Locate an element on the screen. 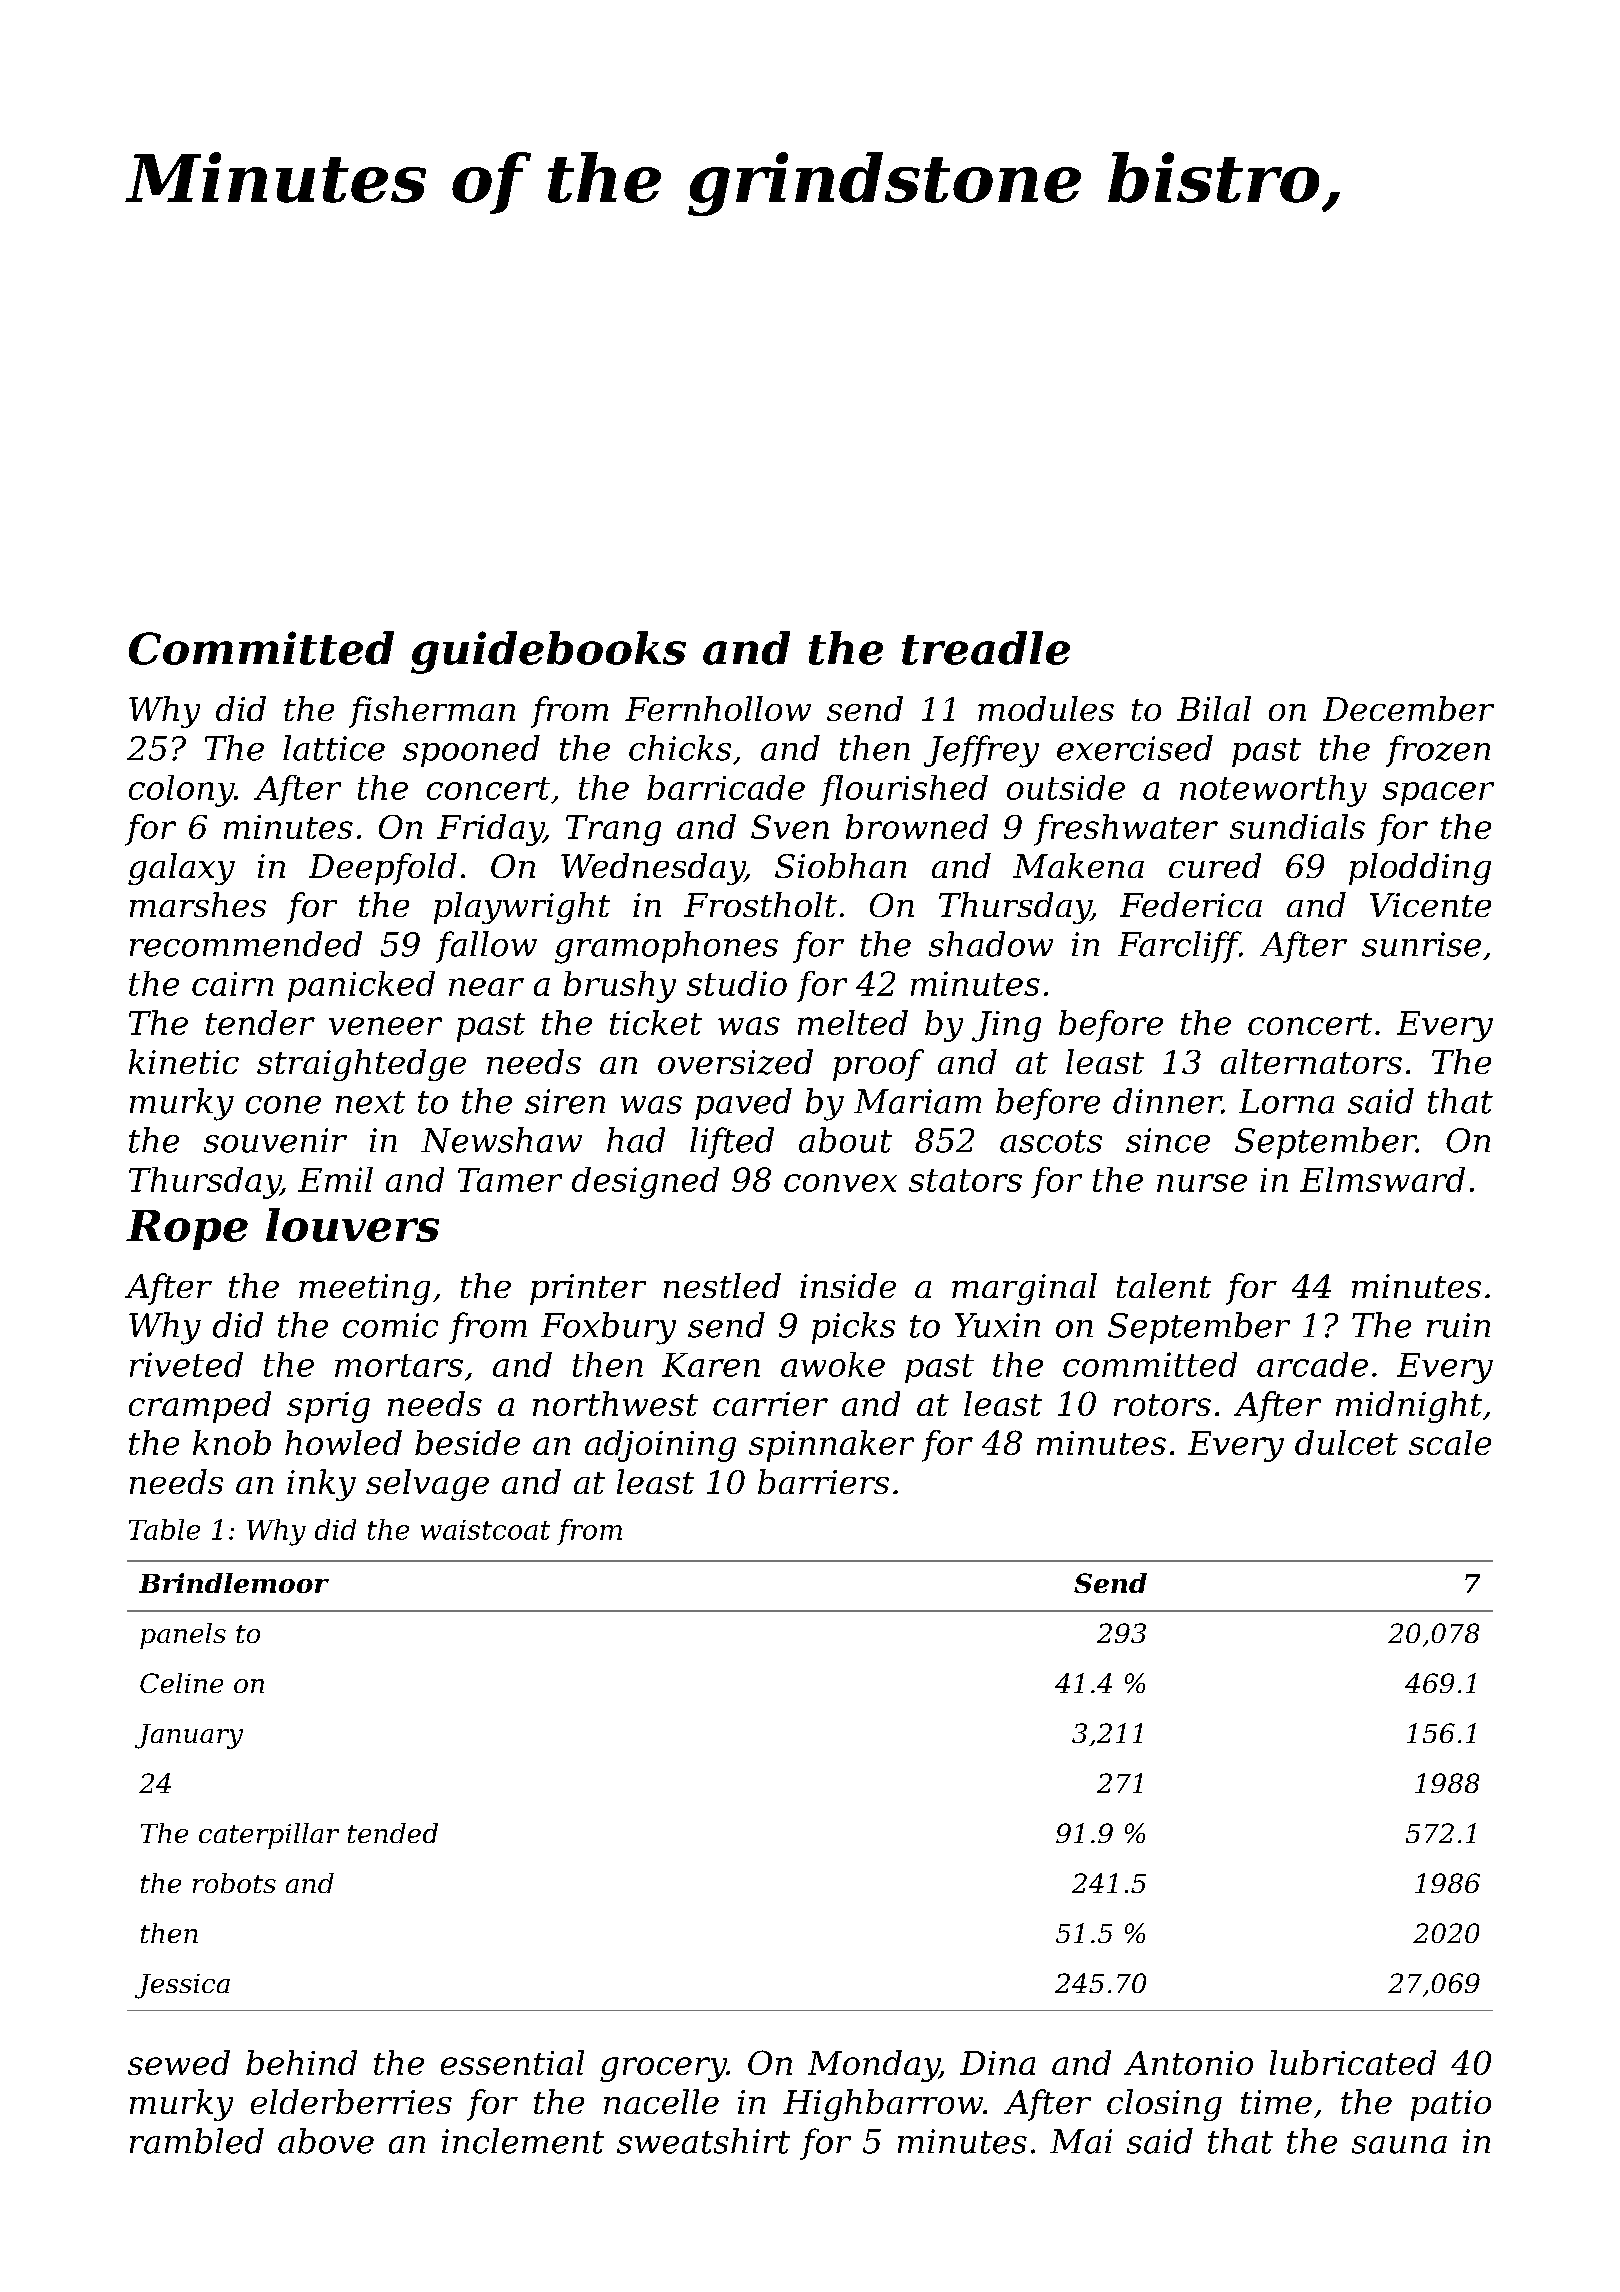  lubricated is located at coordinates (1353, 2062).
